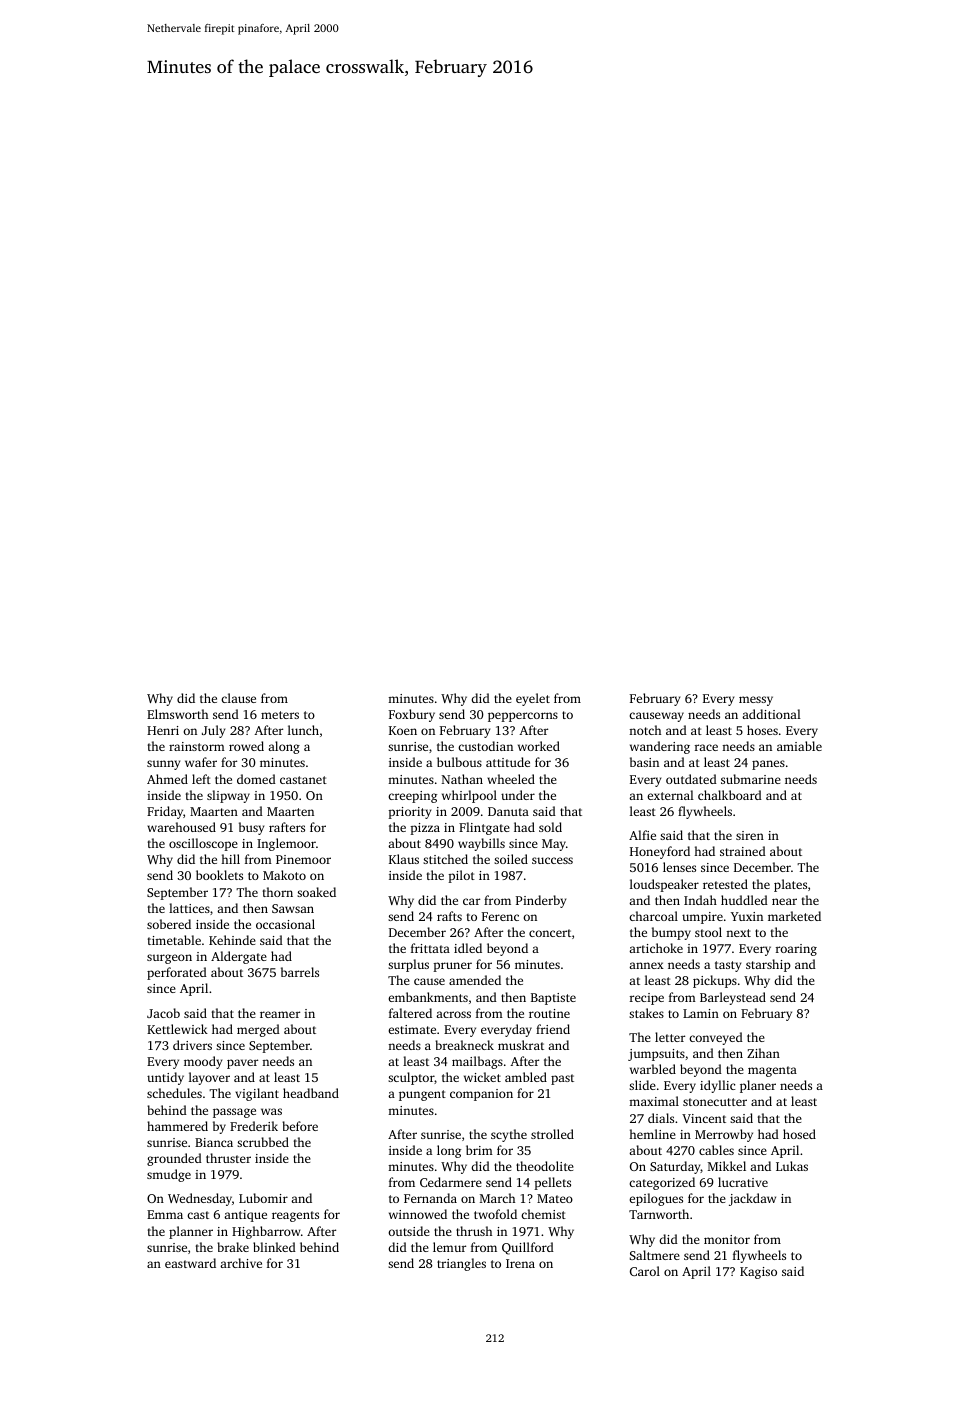 The image size is (971, 1406). Describe the element at coordinates (177, 714) in the document. I see `Elmsworth` at that location.
